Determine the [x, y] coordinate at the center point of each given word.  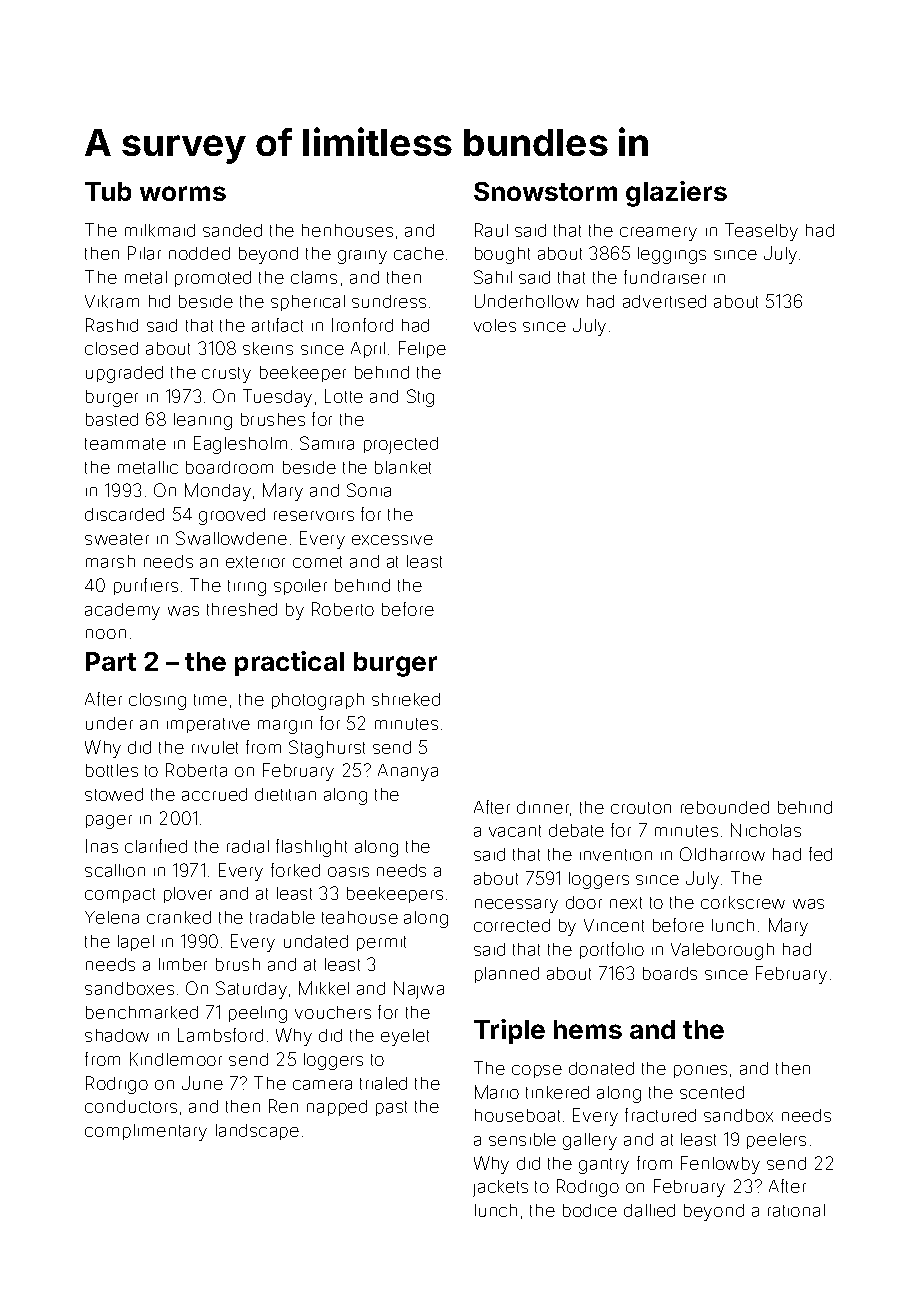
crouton [641, 808]
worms [183, 193]
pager [109, 822]
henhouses [347, 230]
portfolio [612, 950]
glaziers [676, 194]
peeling [258, 1014]
